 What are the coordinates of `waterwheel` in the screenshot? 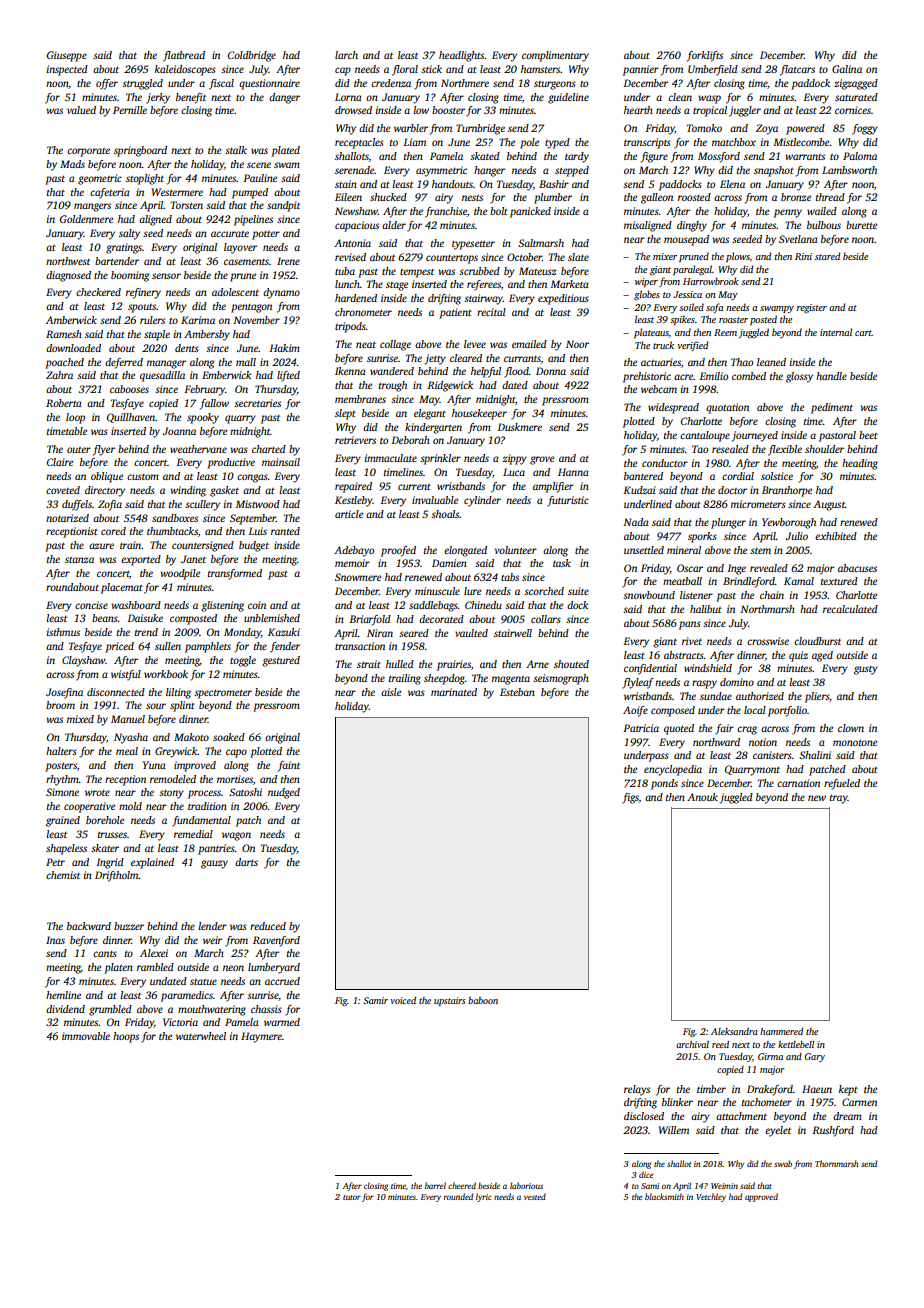 It's located at (201, 1036).
